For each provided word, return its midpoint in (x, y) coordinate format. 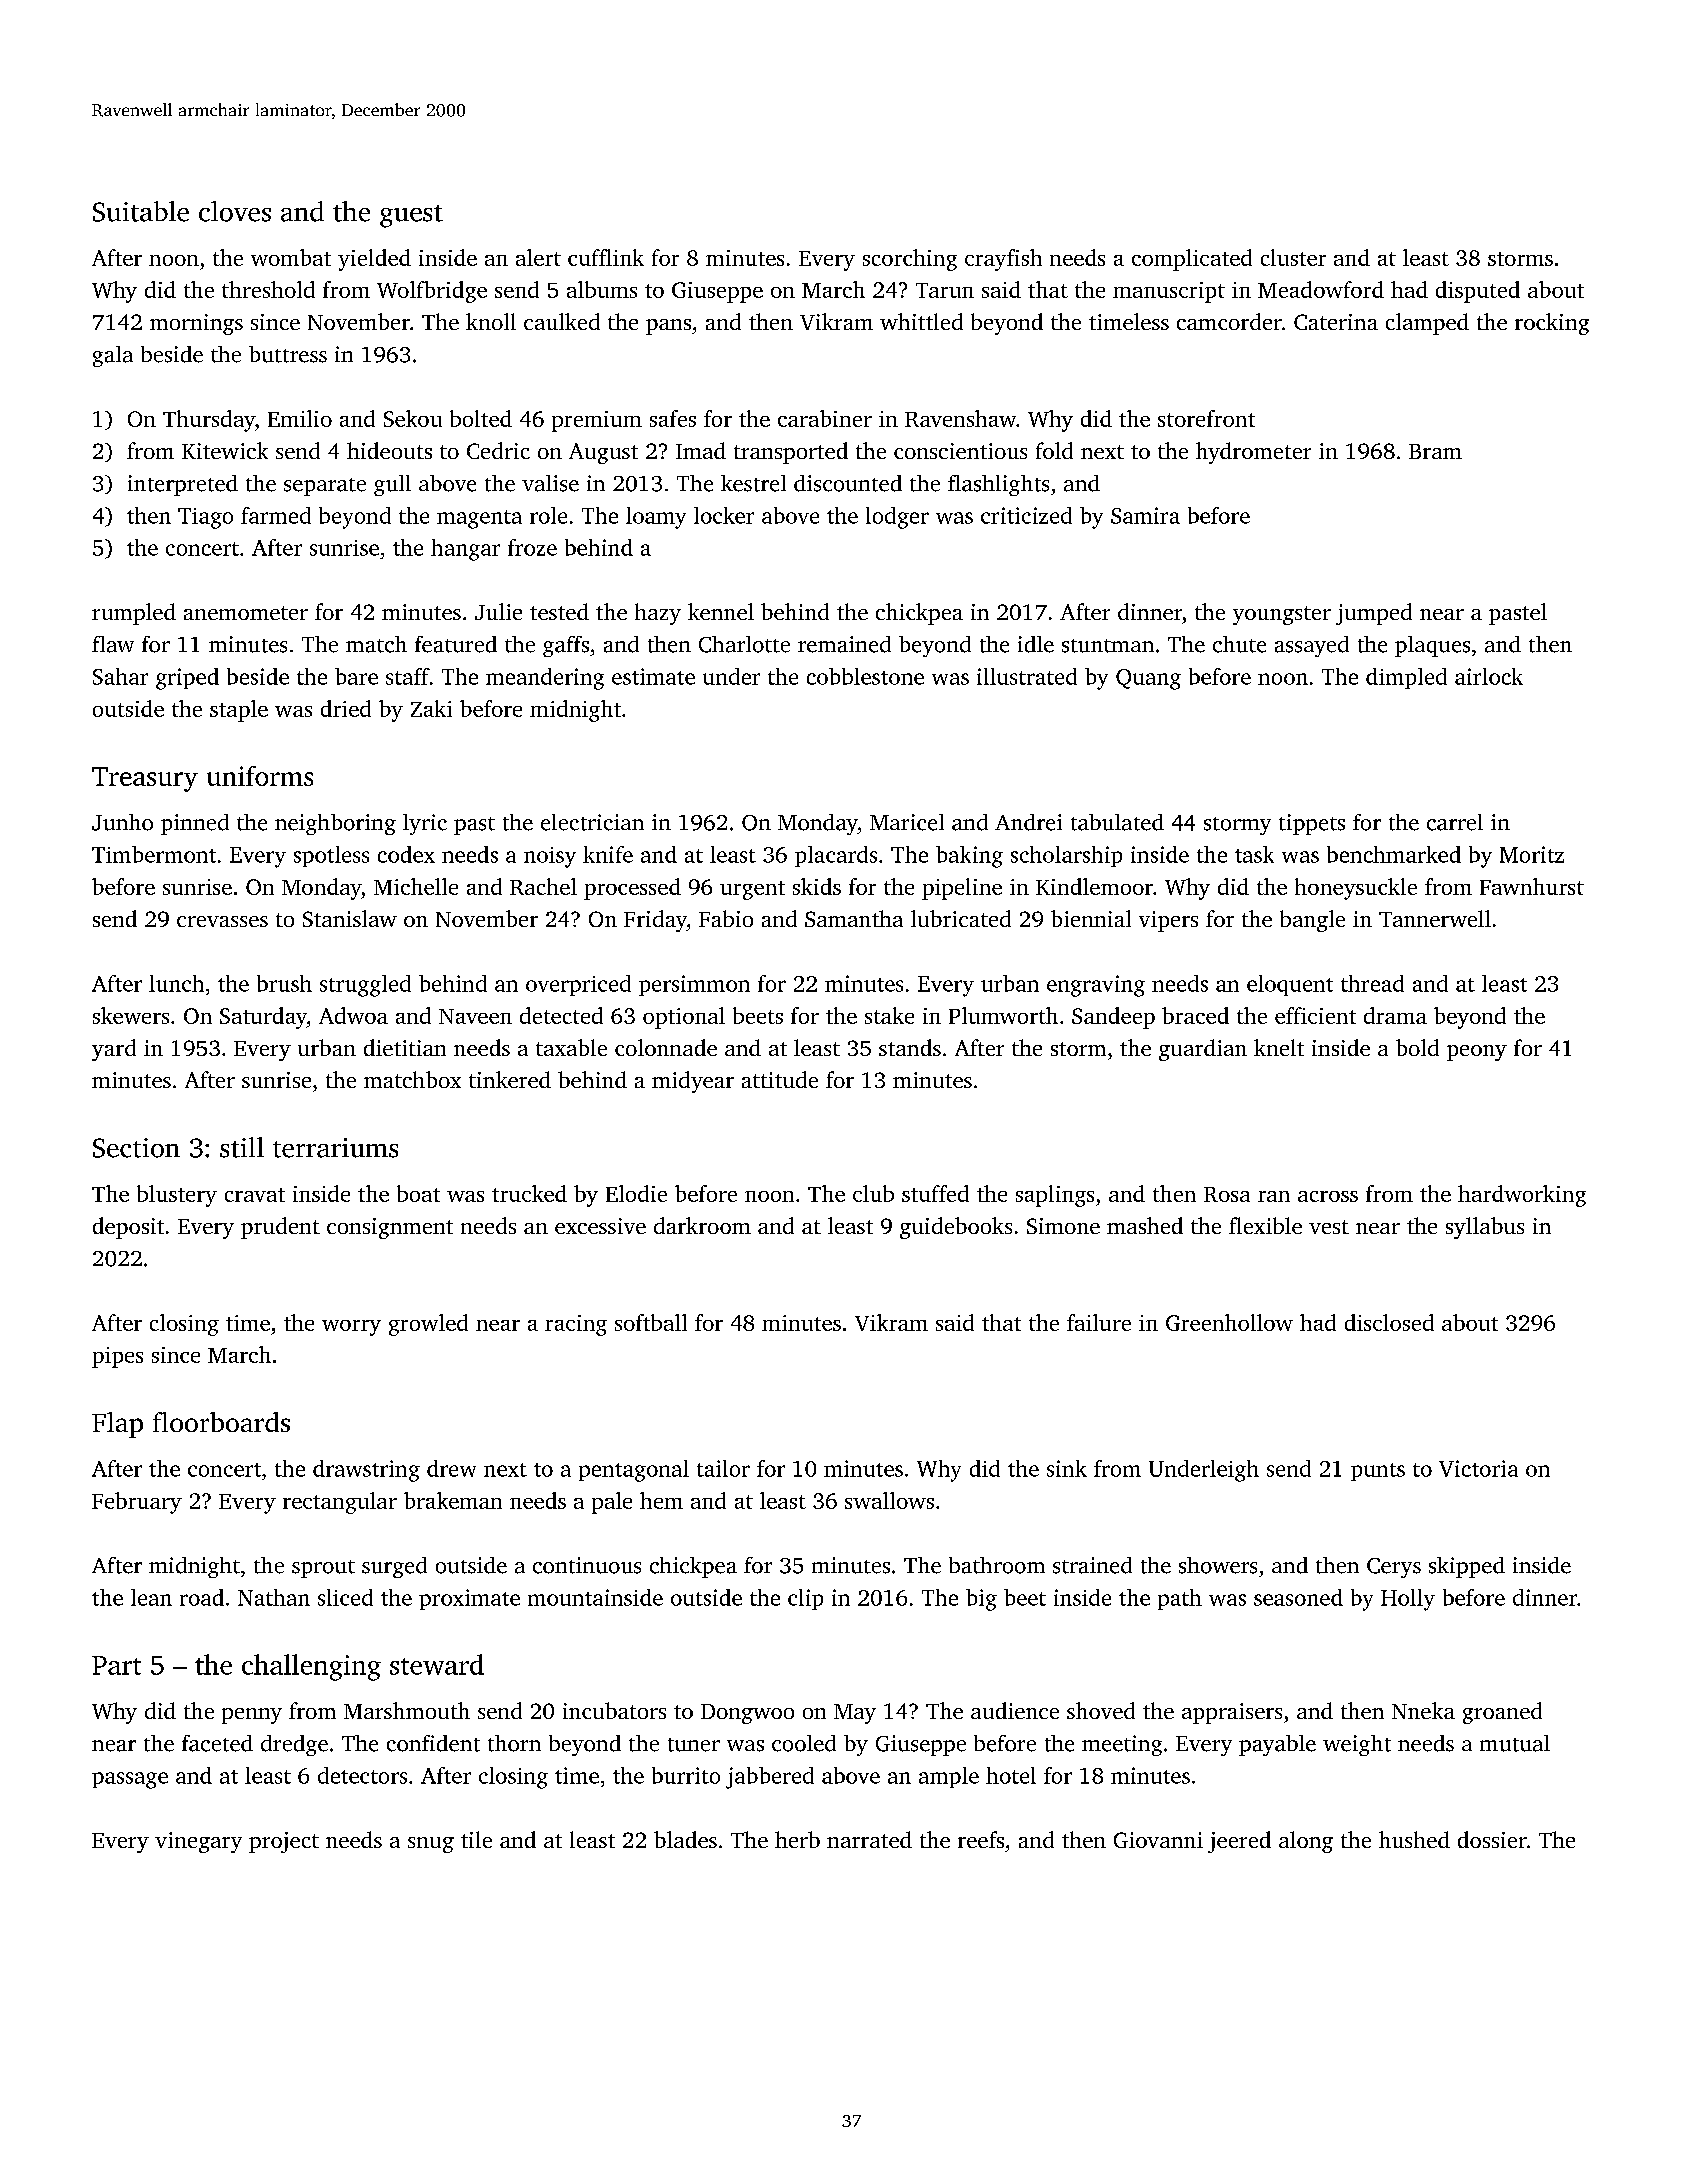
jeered (1239, 1842)
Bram (1435, 451)
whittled (921, 321)
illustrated (1027, 676)
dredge (294, 1745)
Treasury (145, 779)
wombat (291, 257)
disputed (1478, 292)
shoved (1101, 1710)
